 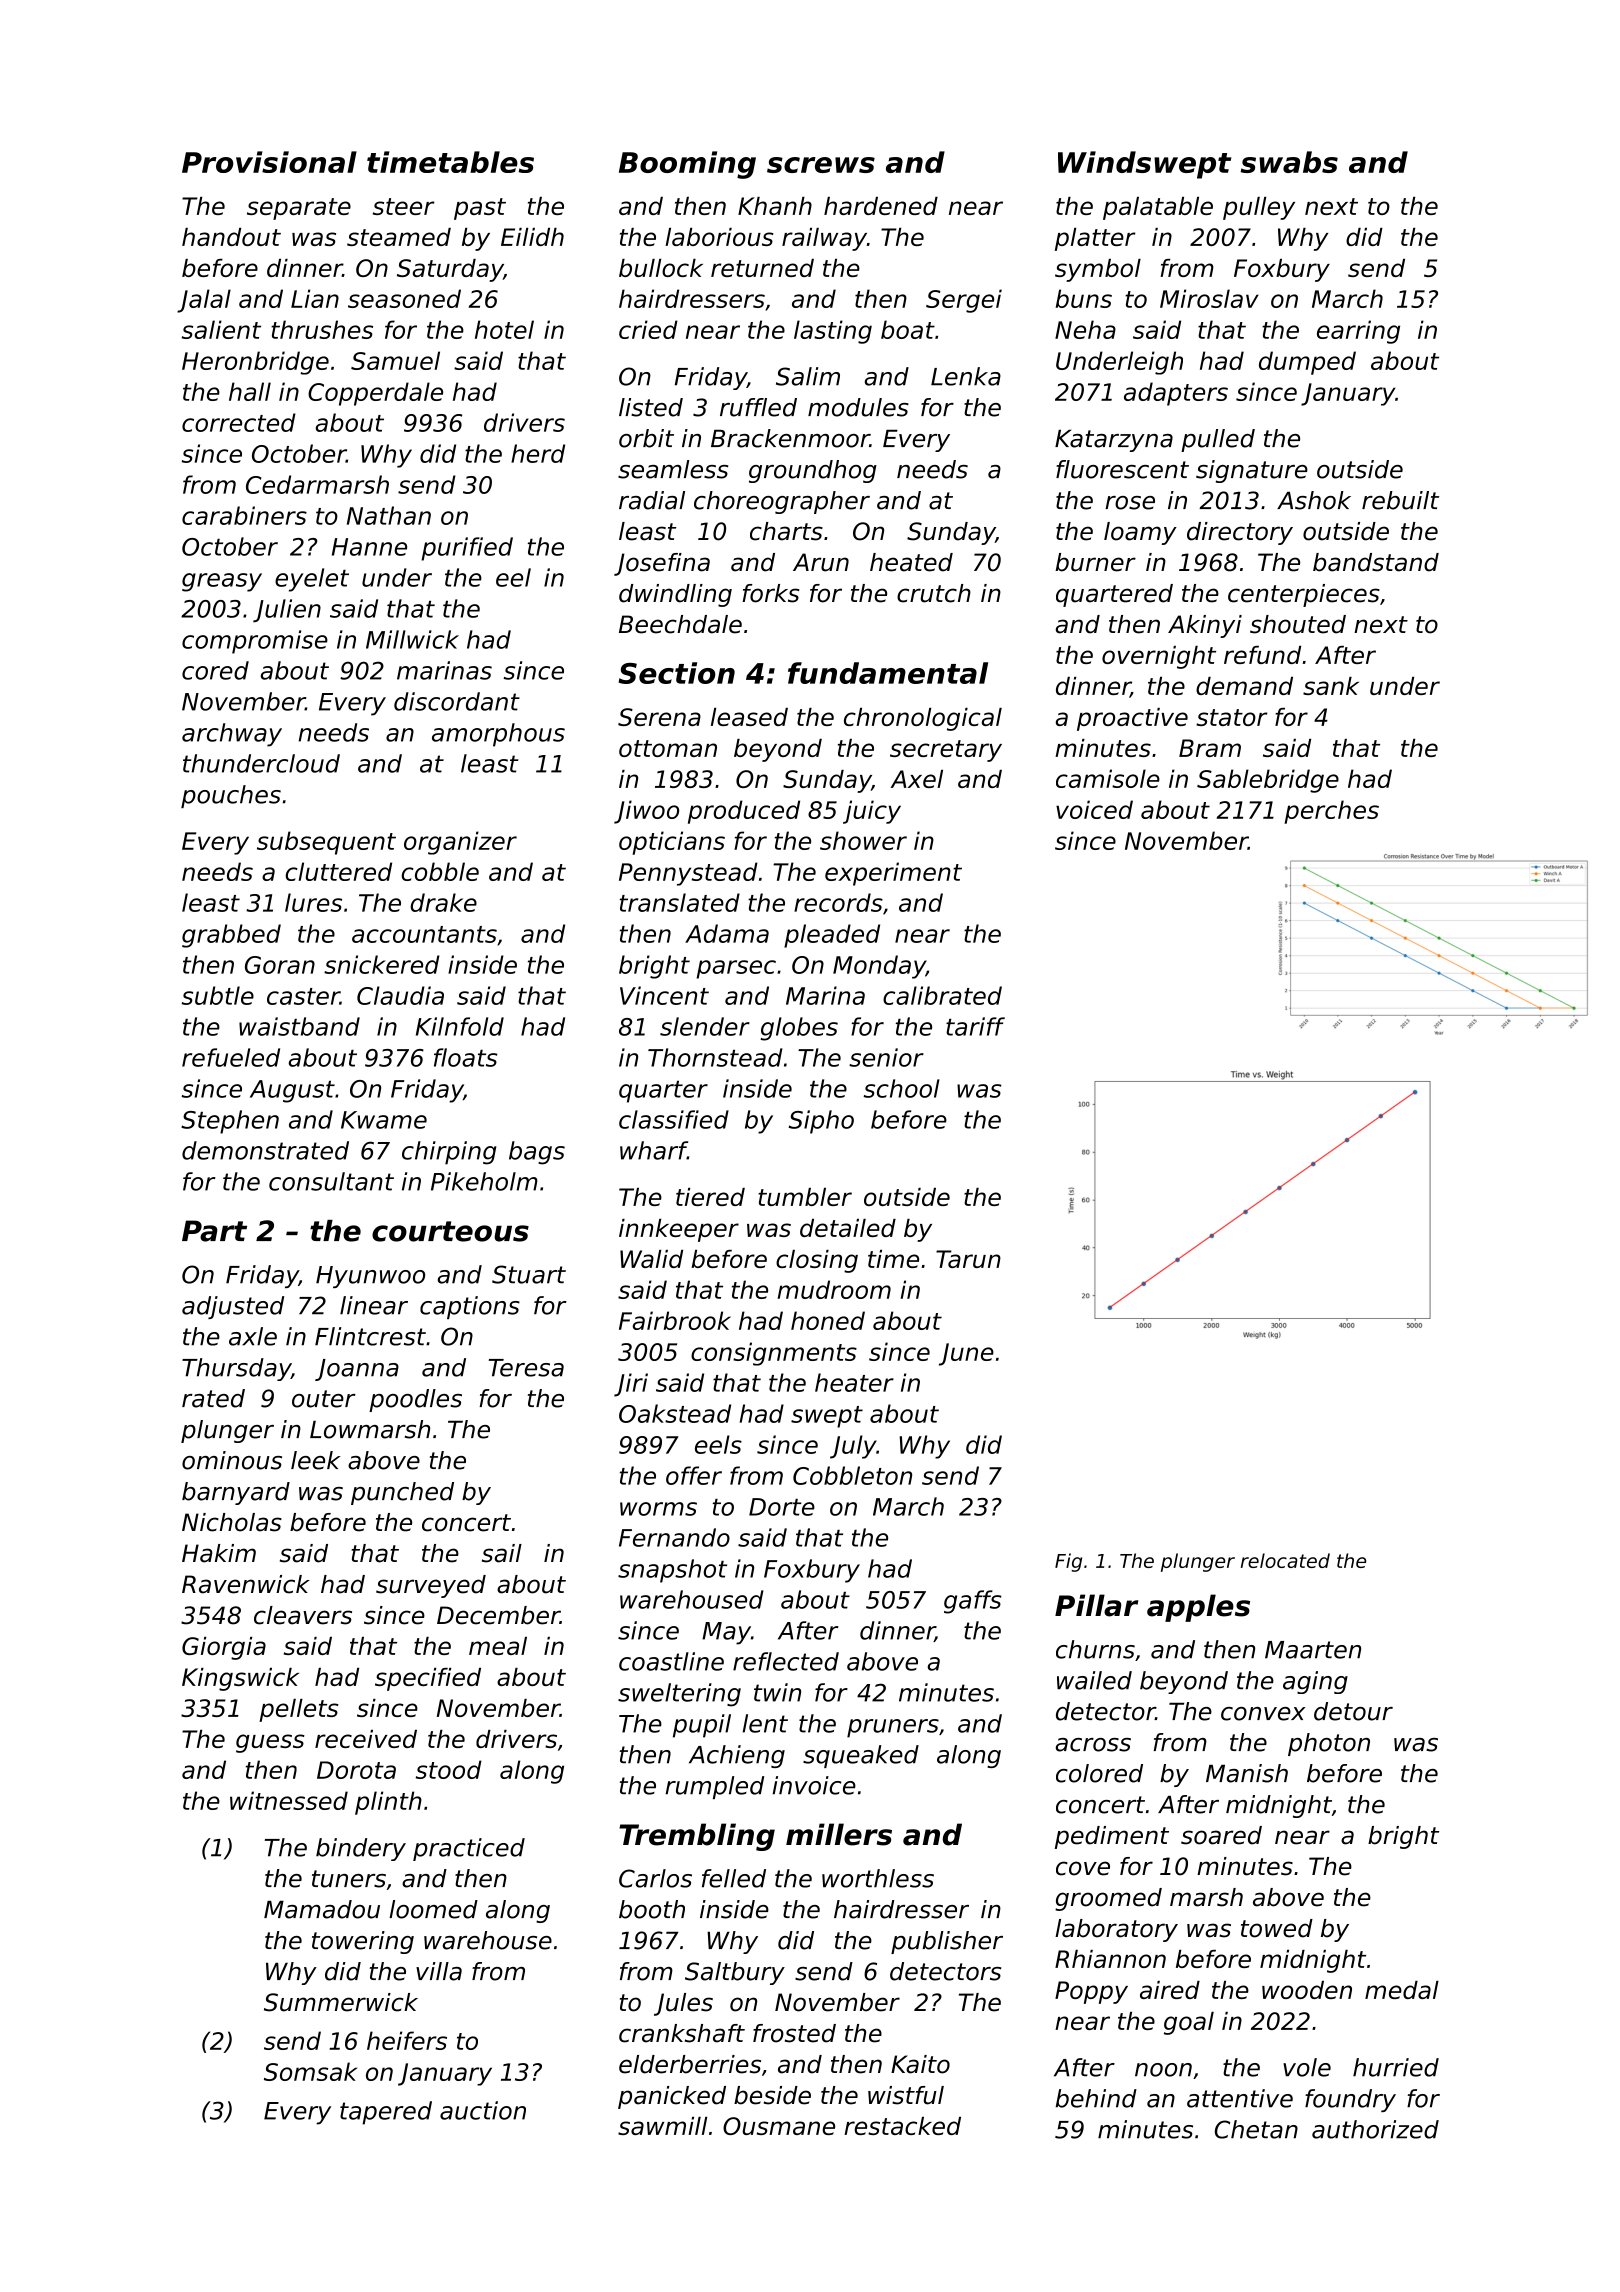 I want to click on parsec, so click(x=736, y=969).
